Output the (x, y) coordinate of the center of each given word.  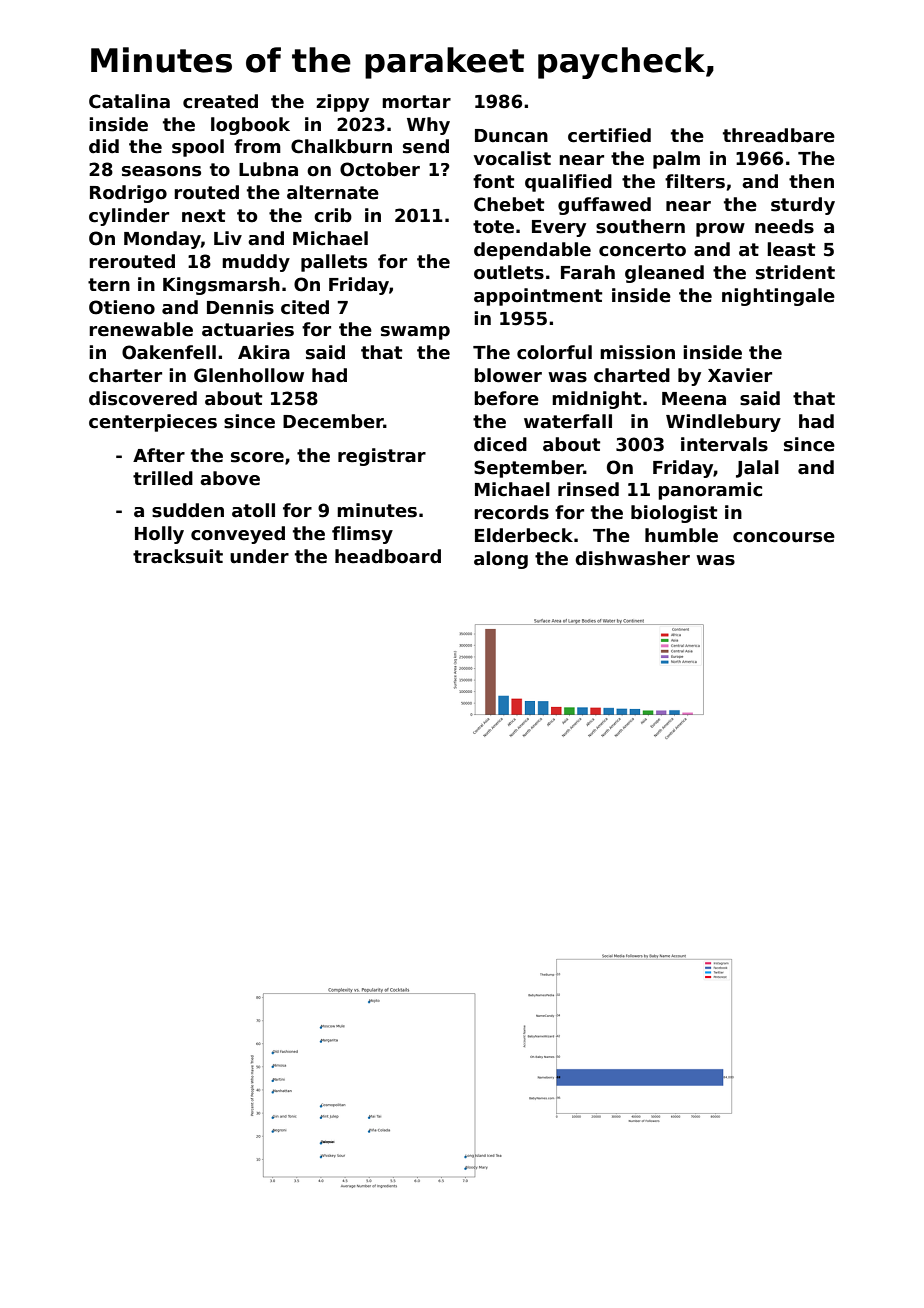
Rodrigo (128, 194)
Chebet (509, 204)
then (811, 181)
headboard (388, 556)
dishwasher (632, 558)
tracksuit (178, 556)
